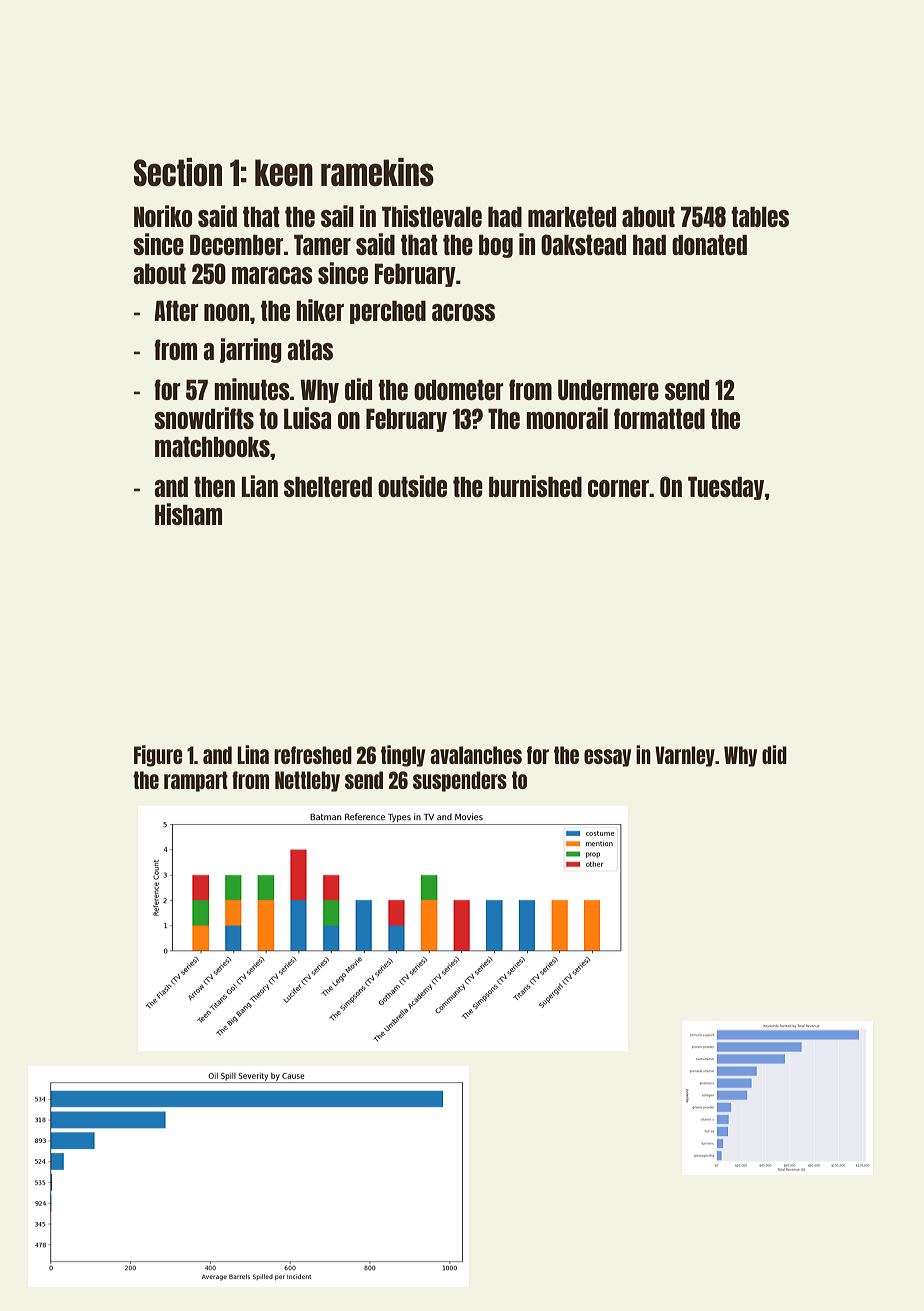 This screenshot has width=924, height=1311. What do you see at coordinates (188, 514) in the screenshot?
I see `Hisham` at bounding box center [188, 514].
